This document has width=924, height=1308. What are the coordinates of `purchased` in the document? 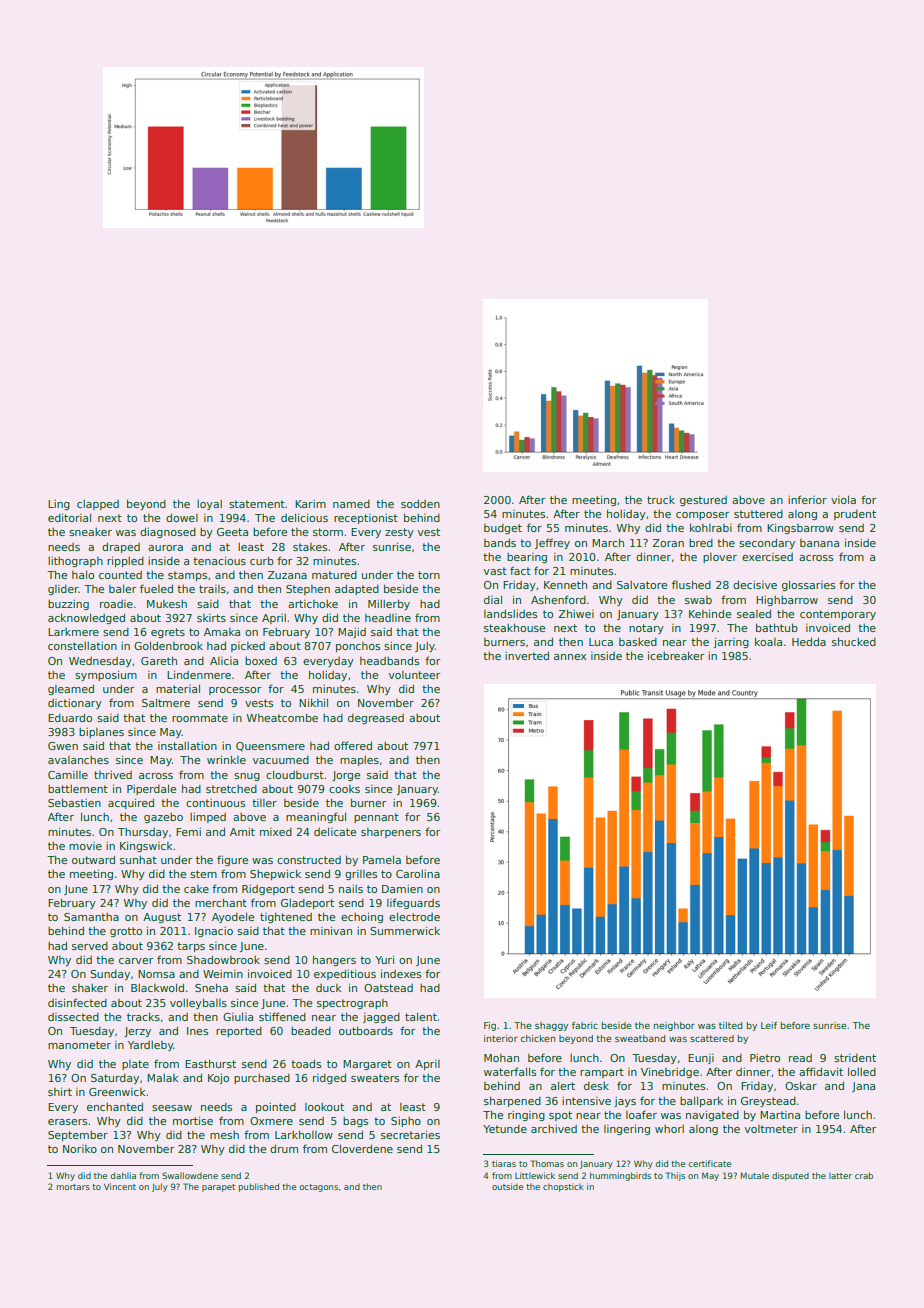 It's located at (262, 1079).
